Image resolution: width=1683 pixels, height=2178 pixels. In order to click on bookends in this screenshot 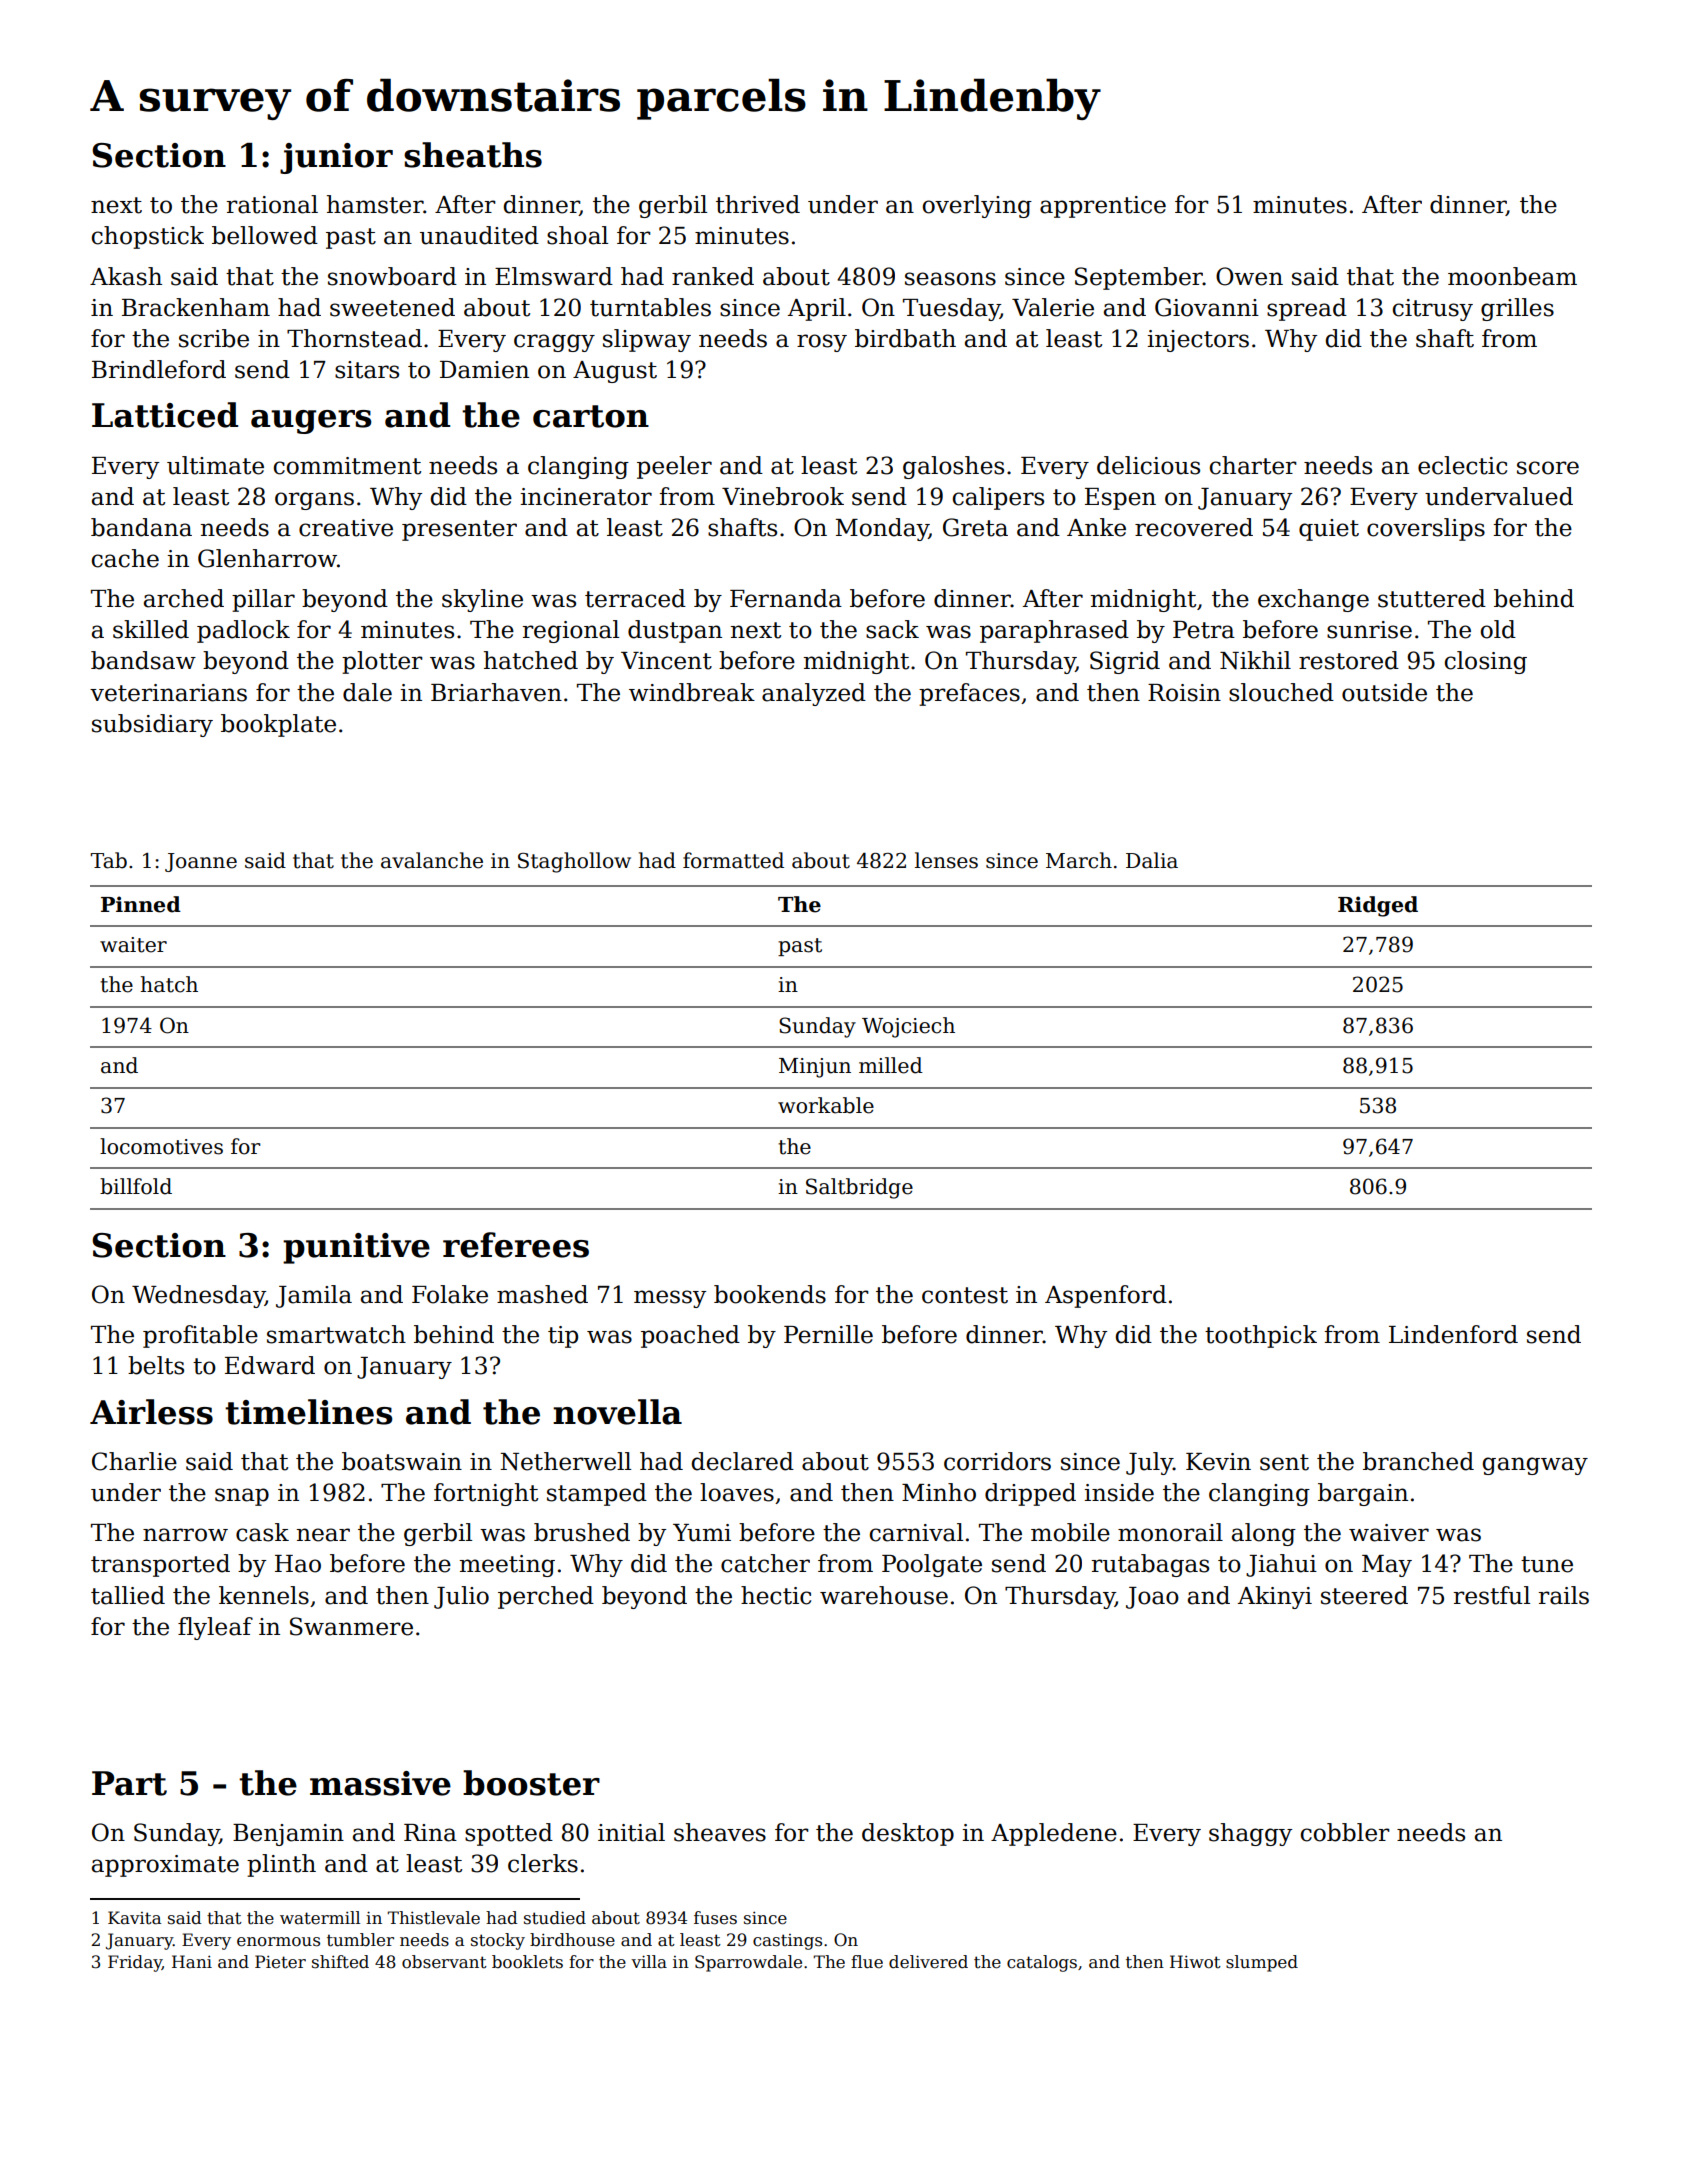, I will do `click(770, 1294)`.
